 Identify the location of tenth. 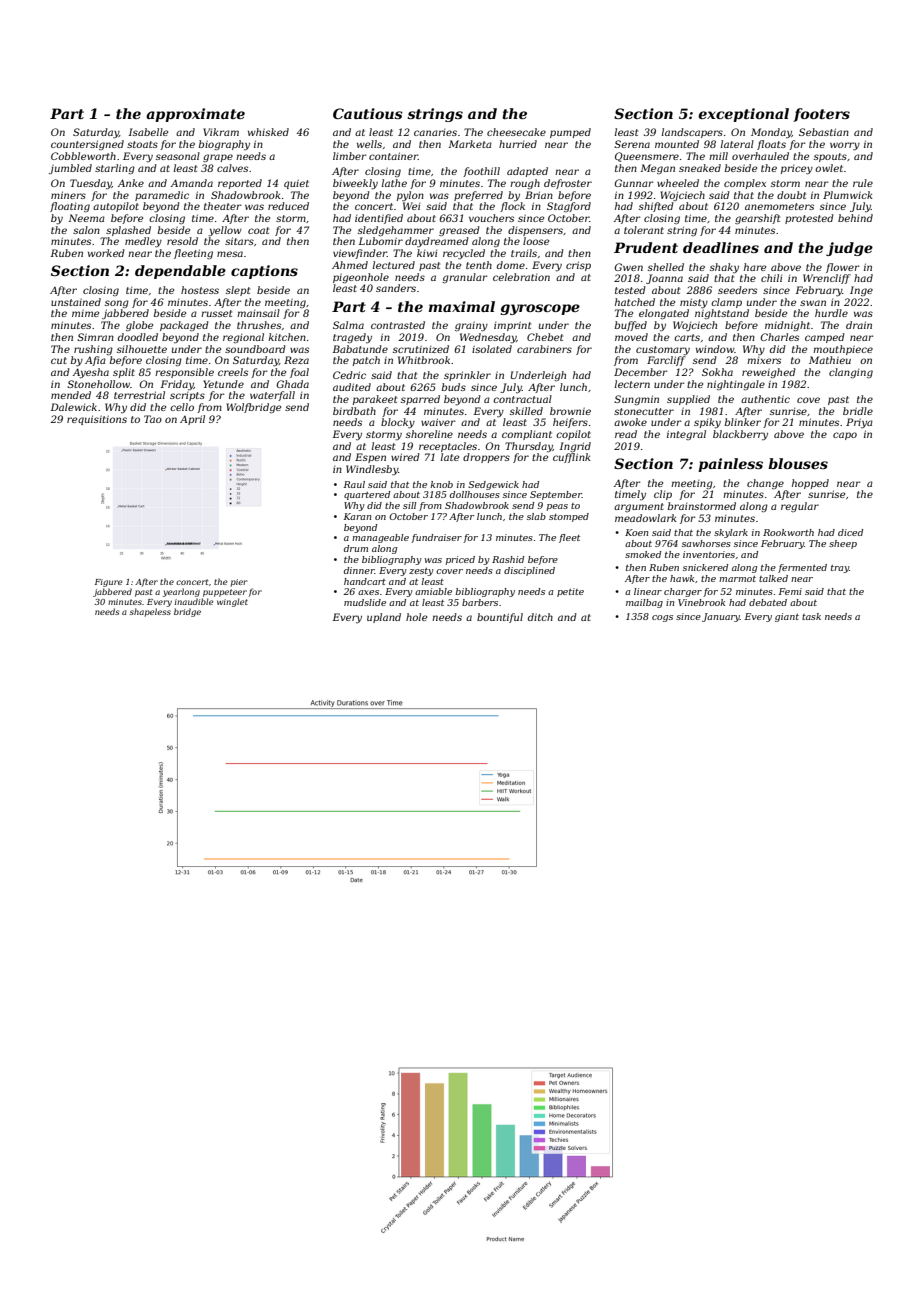
(479, 265).
